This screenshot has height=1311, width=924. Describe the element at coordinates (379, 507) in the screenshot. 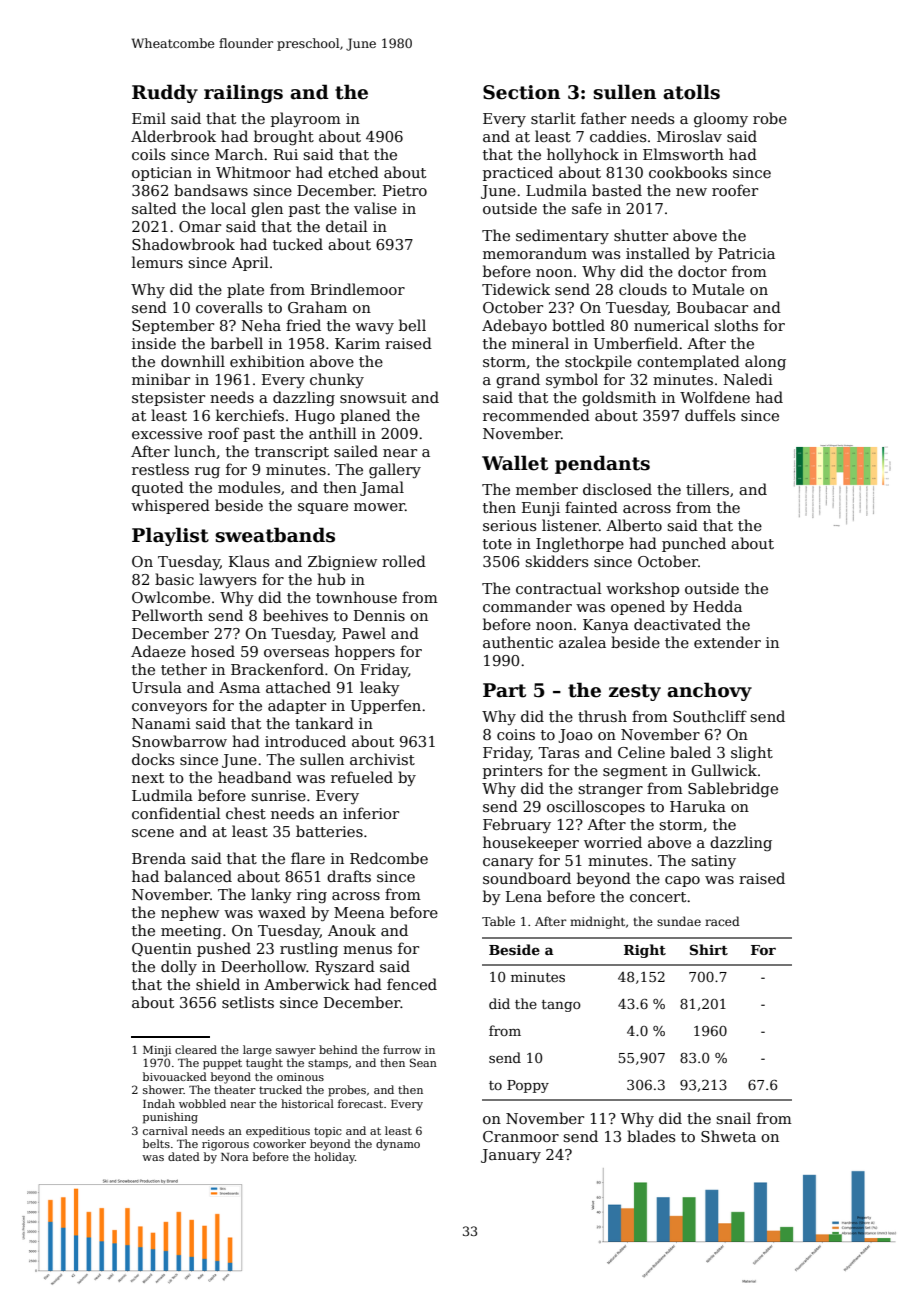

I see `mower` at that location.
